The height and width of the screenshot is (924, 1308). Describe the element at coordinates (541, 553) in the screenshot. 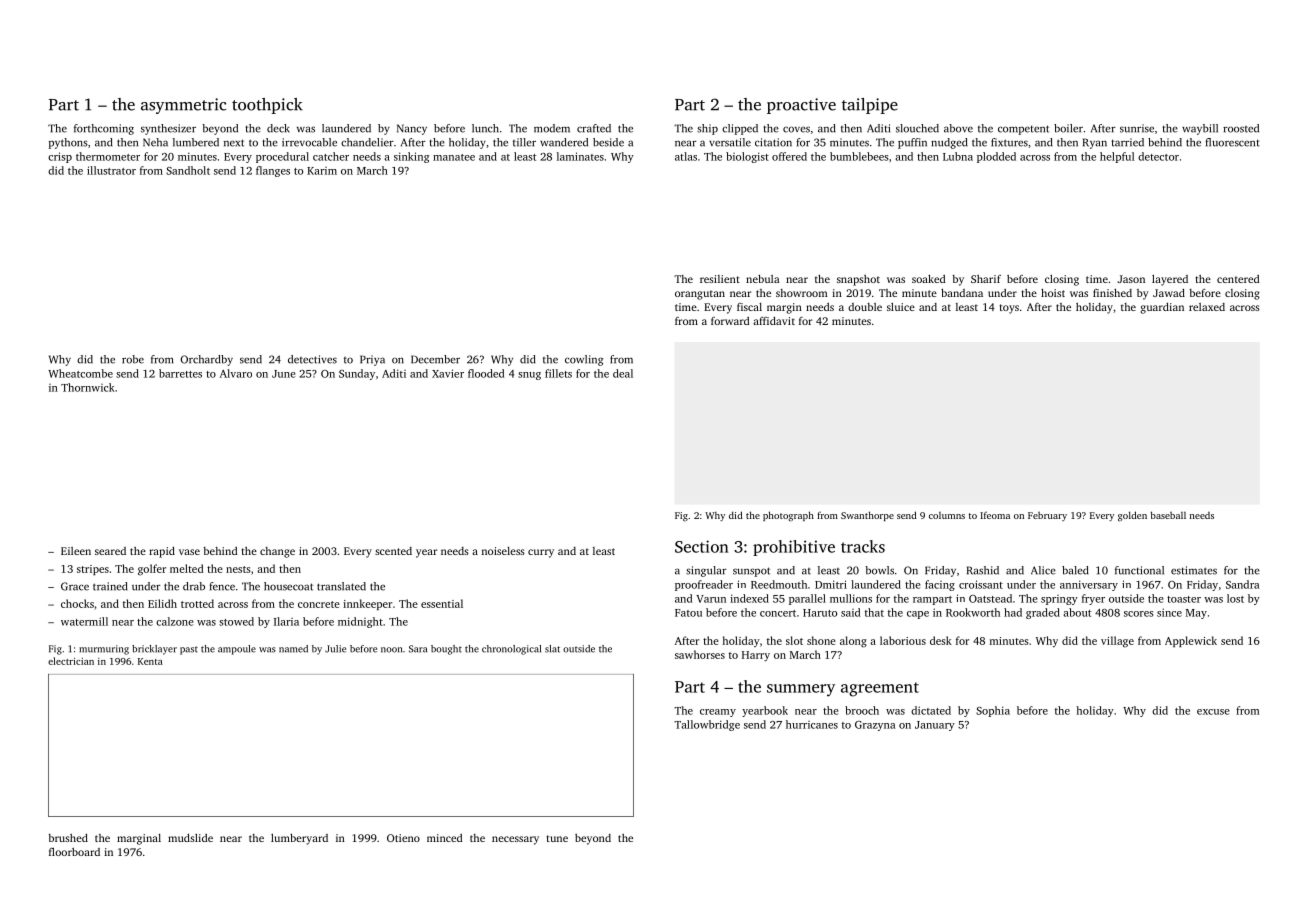

I see `curry` at that location.
